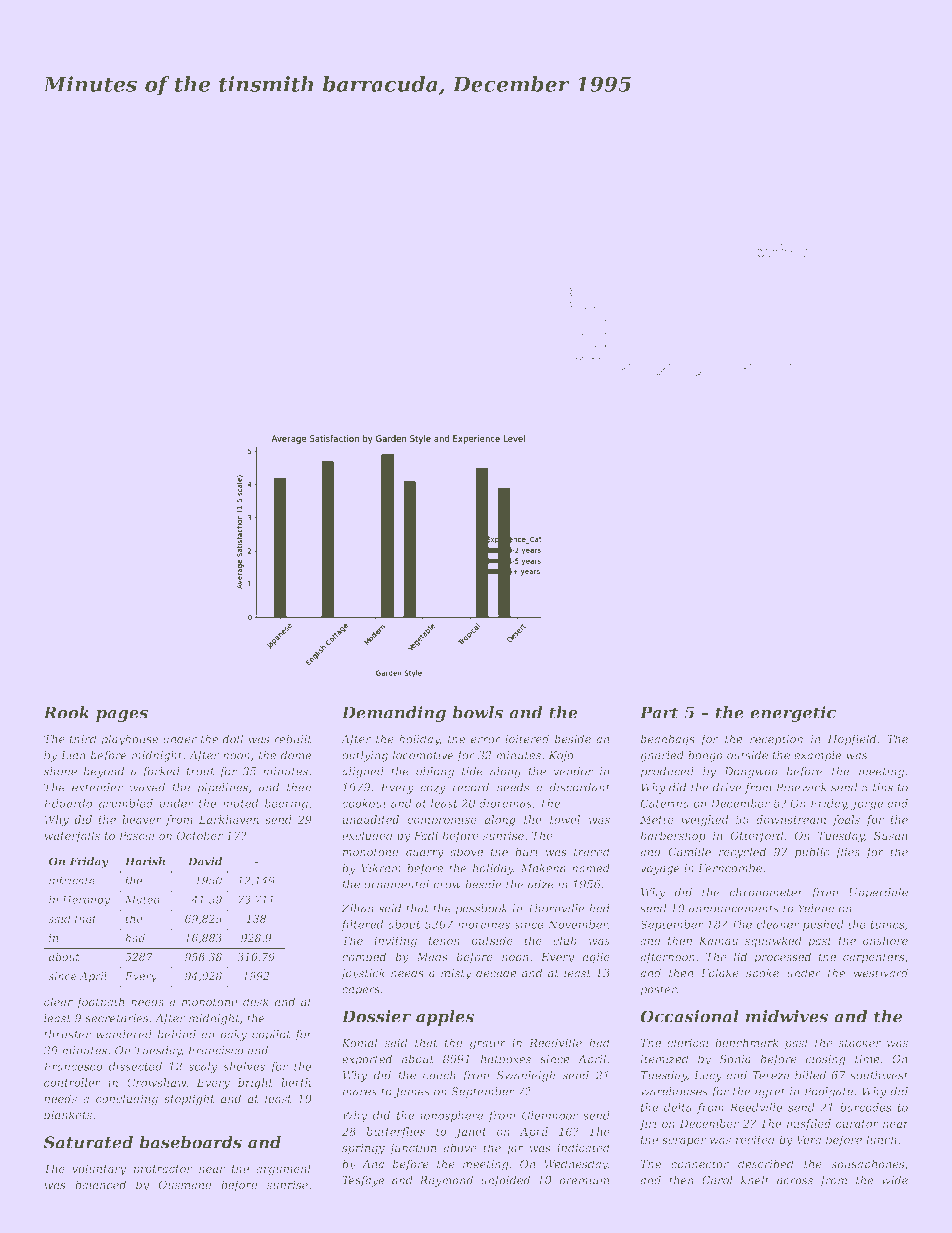 The image size is (952, 1233). I want to click on bowls, so click(477, 712).
